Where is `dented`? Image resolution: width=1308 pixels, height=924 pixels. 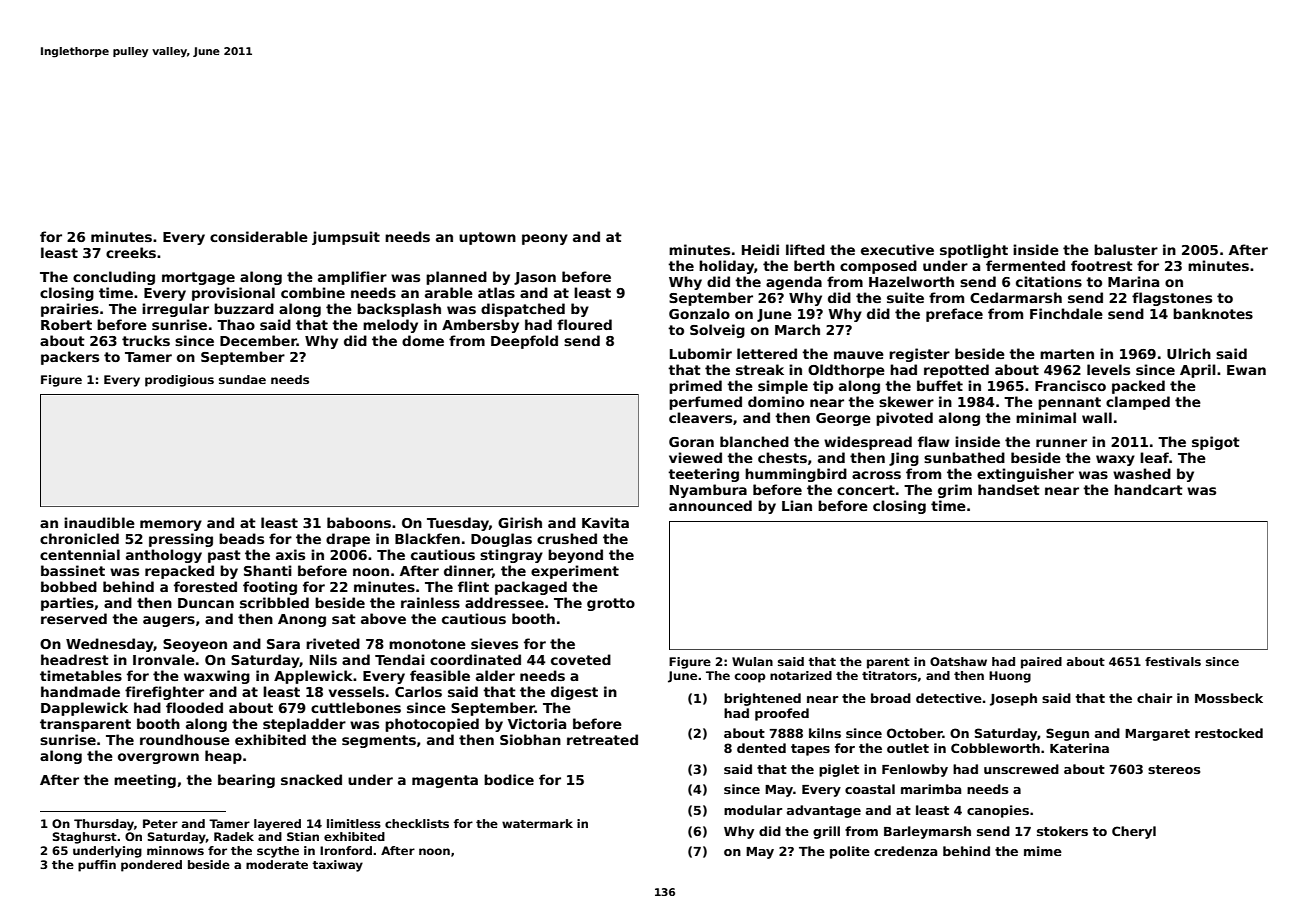
dented is located at coordinates (761, 748).
